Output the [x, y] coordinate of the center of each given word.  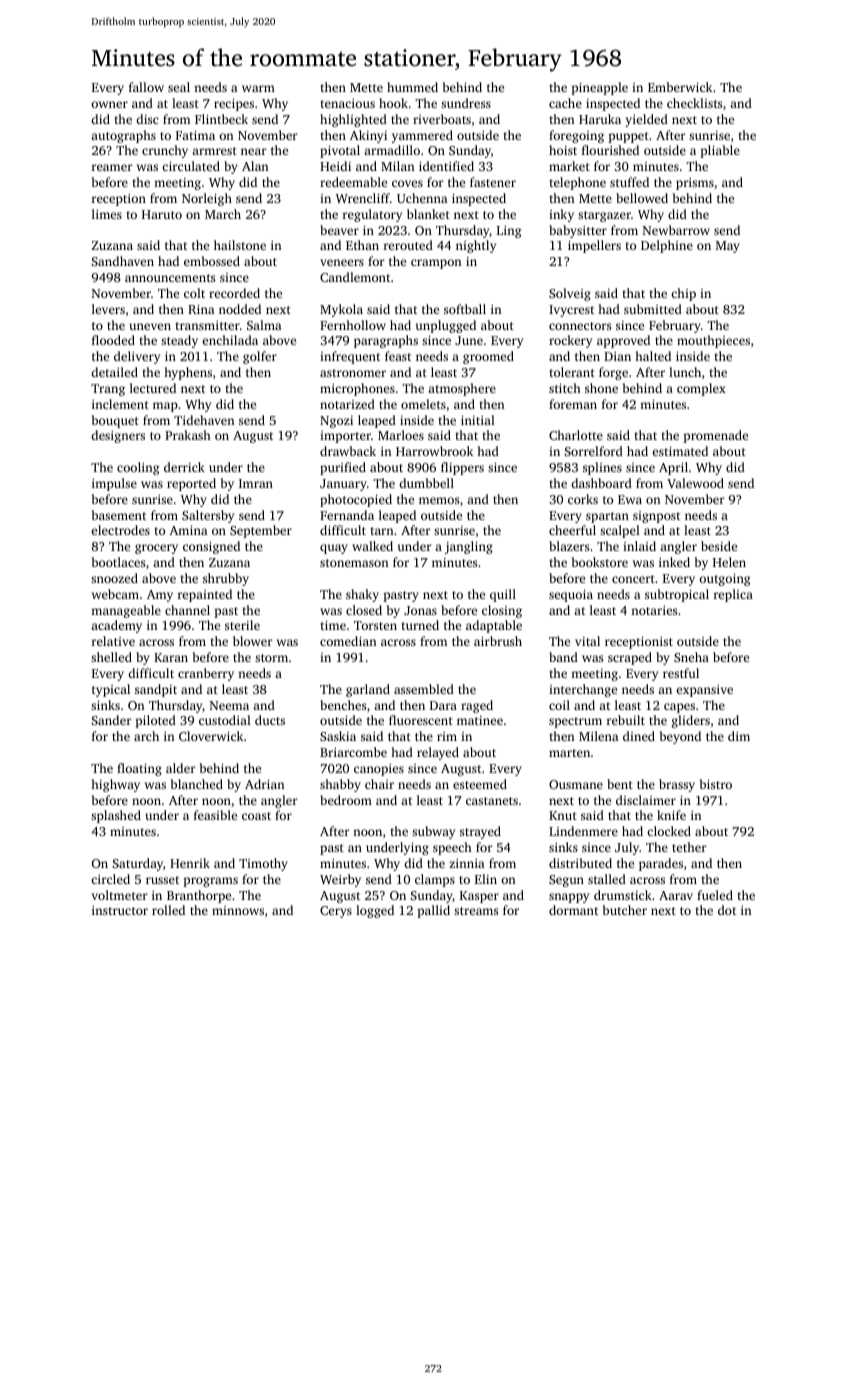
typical [111, 690]
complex [701, 389]
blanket [428, 214]
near [254, 151]
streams [476, 911]
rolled [168, 910]
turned [420, 625]
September [261, 531]
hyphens [188, 373]
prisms [695, 184]
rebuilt [626, 720]
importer [345, 437]
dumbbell [426, 483]
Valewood [695, 483]
